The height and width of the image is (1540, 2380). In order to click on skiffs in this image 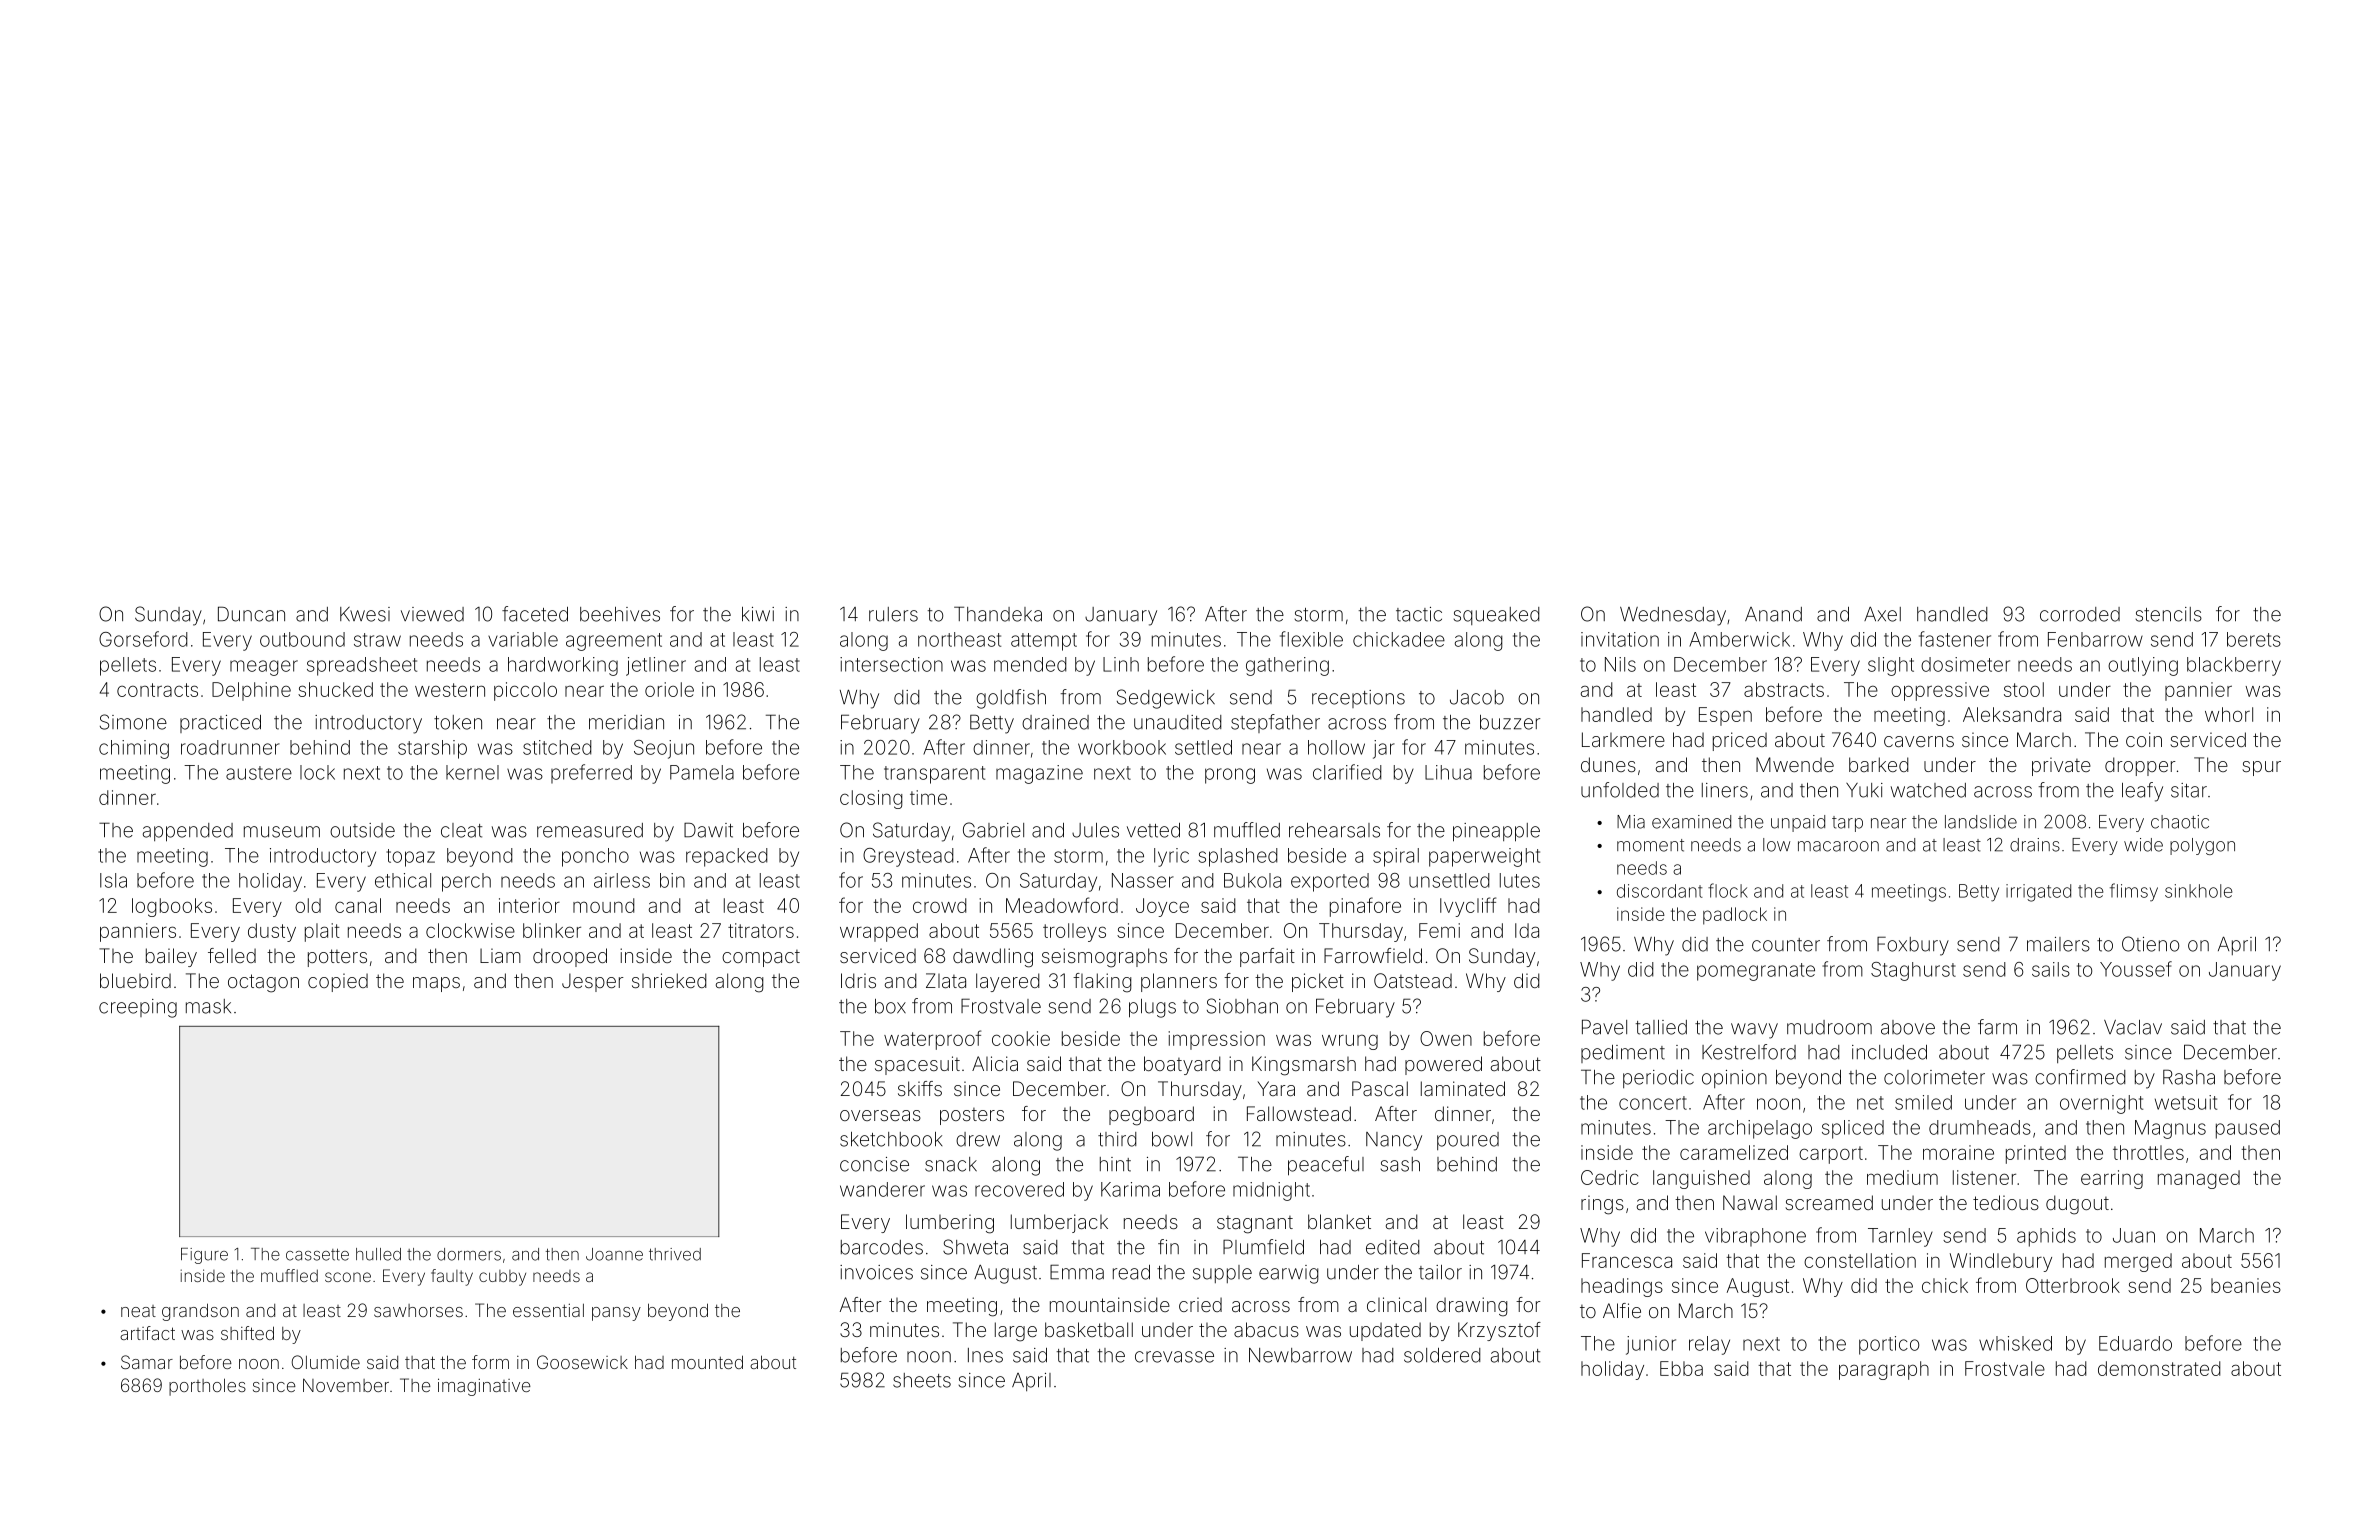, I will do `click(920, 1088)`.
